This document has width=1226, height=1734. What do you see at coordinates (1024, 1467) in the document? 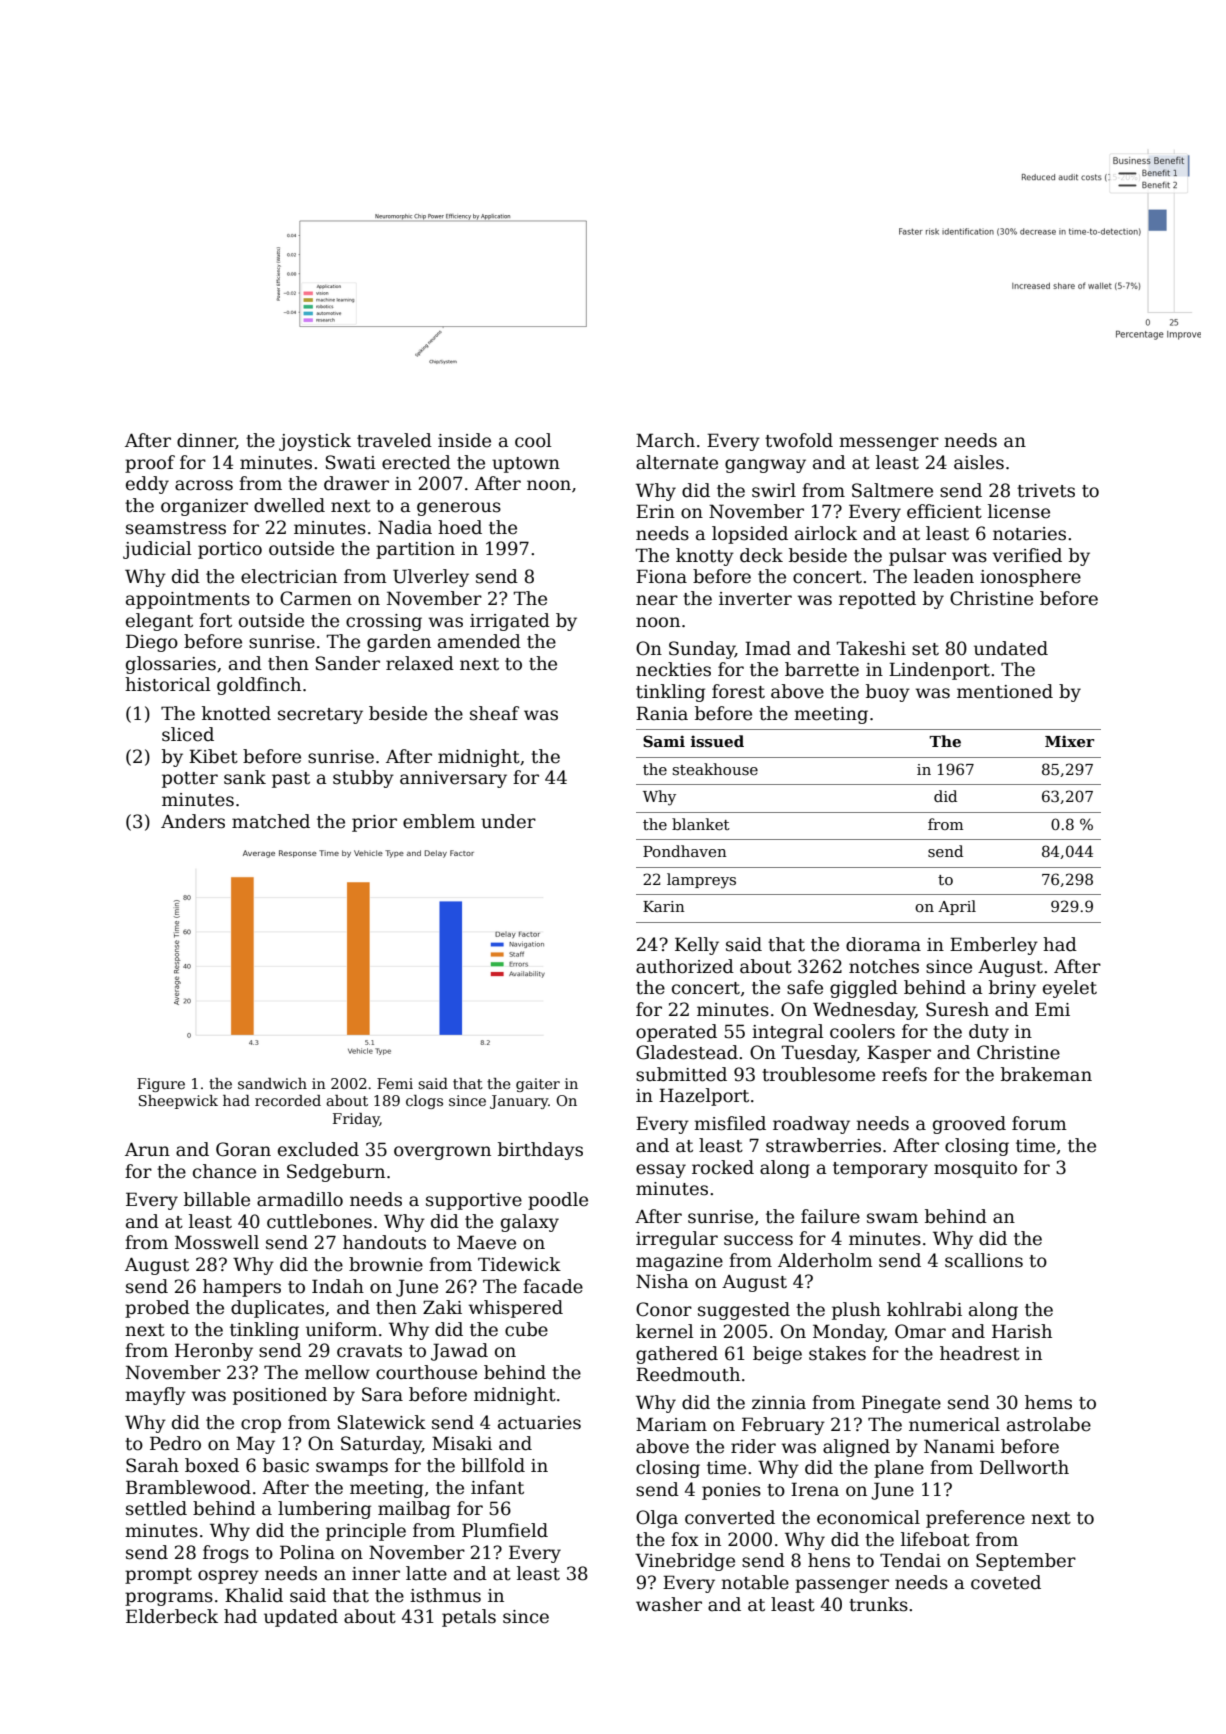
I see `Dellworth` at bounding box center [1024, 1467].
